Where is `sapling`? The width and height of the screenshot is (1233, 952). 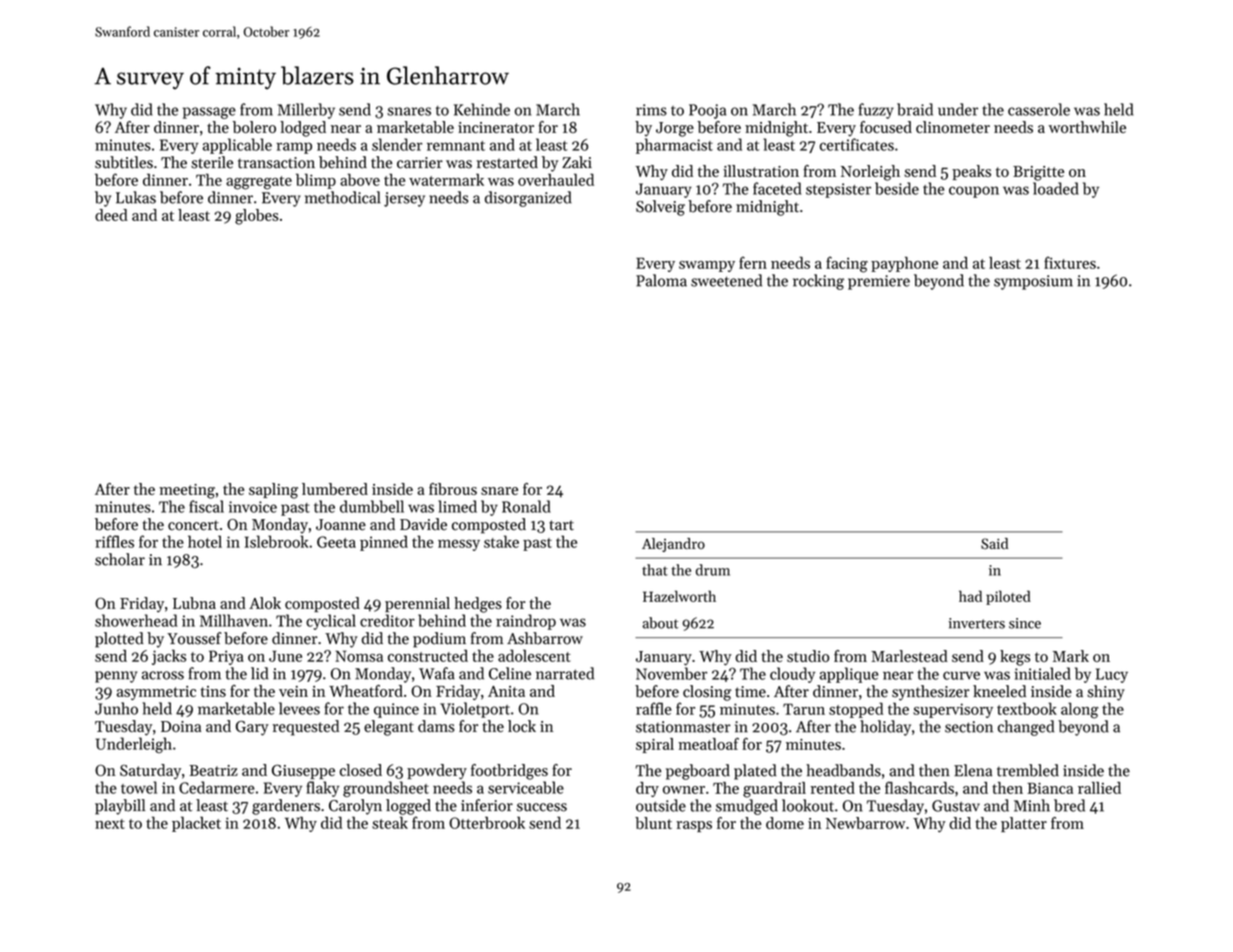 sapling is located at coordinates (273, 491).
